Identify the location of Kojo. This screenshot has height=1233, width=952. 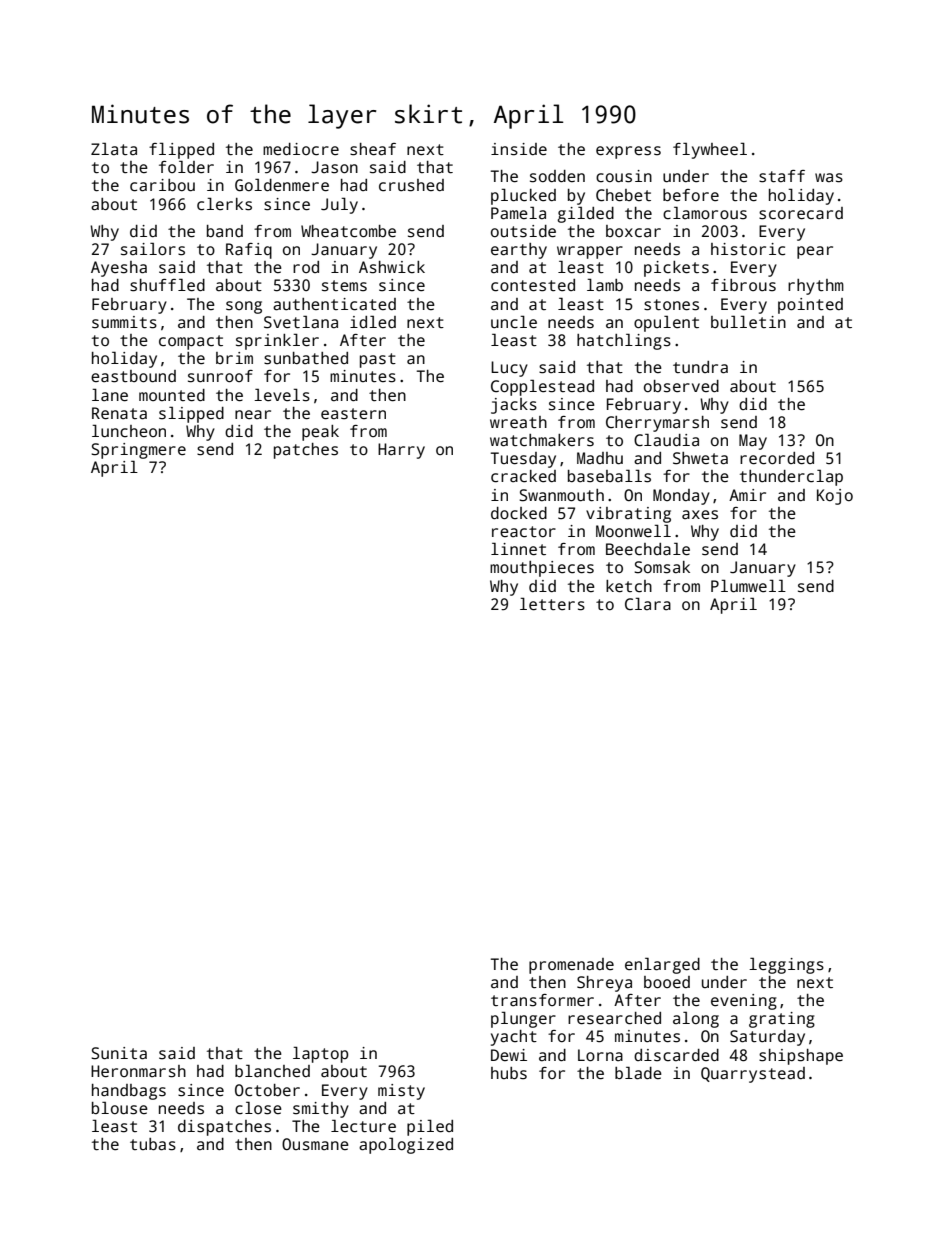
(835, 497).
